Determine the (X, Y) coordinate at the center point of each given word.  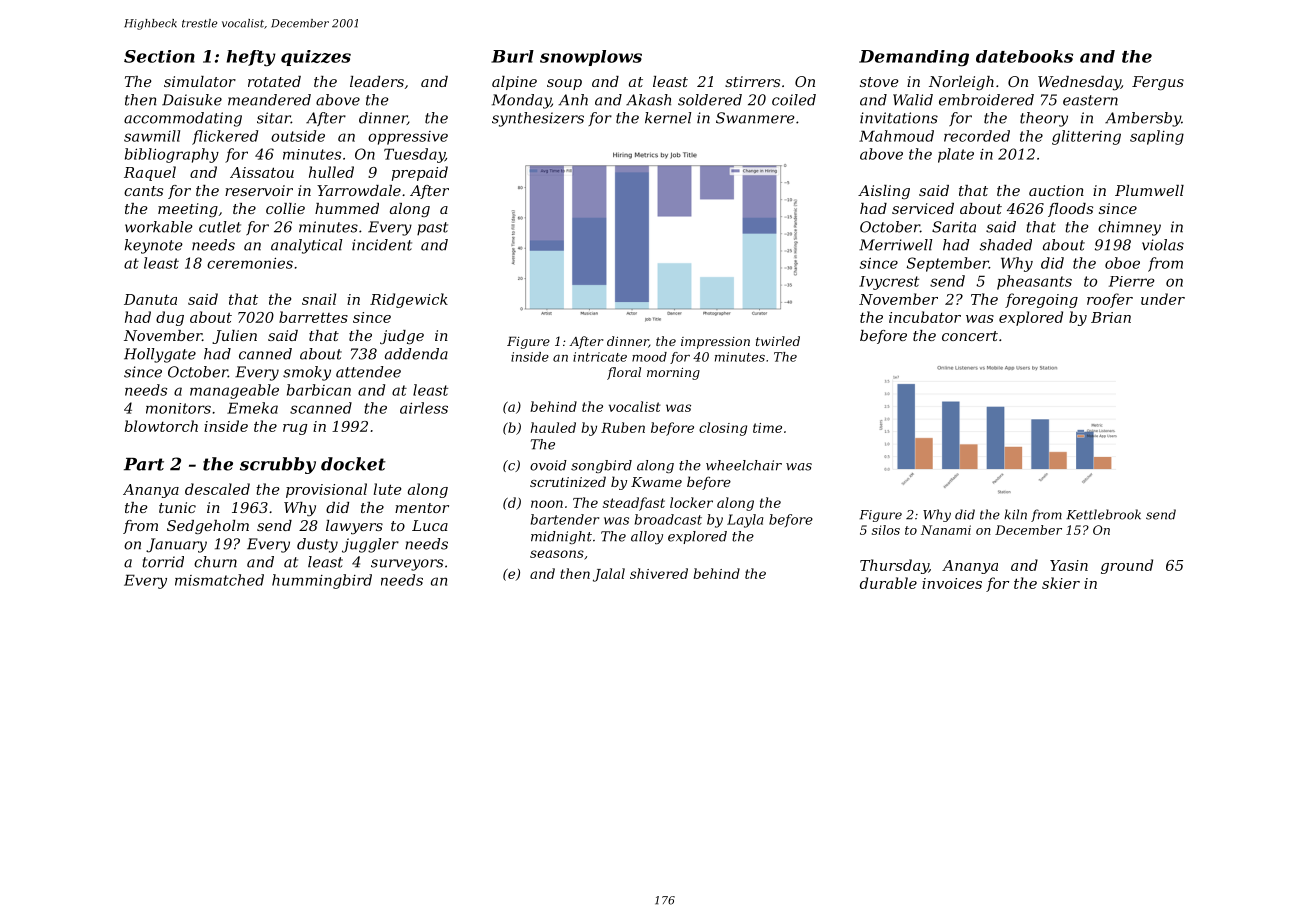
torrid (163, 562)
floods (1070, 210)
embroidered (986, 100)
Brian (1111, 317)
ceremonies (250, 263)
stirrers (752, 81)
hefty (251, 58)
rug (295, 429)
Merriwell (896, 245)
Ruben (623, 427)
